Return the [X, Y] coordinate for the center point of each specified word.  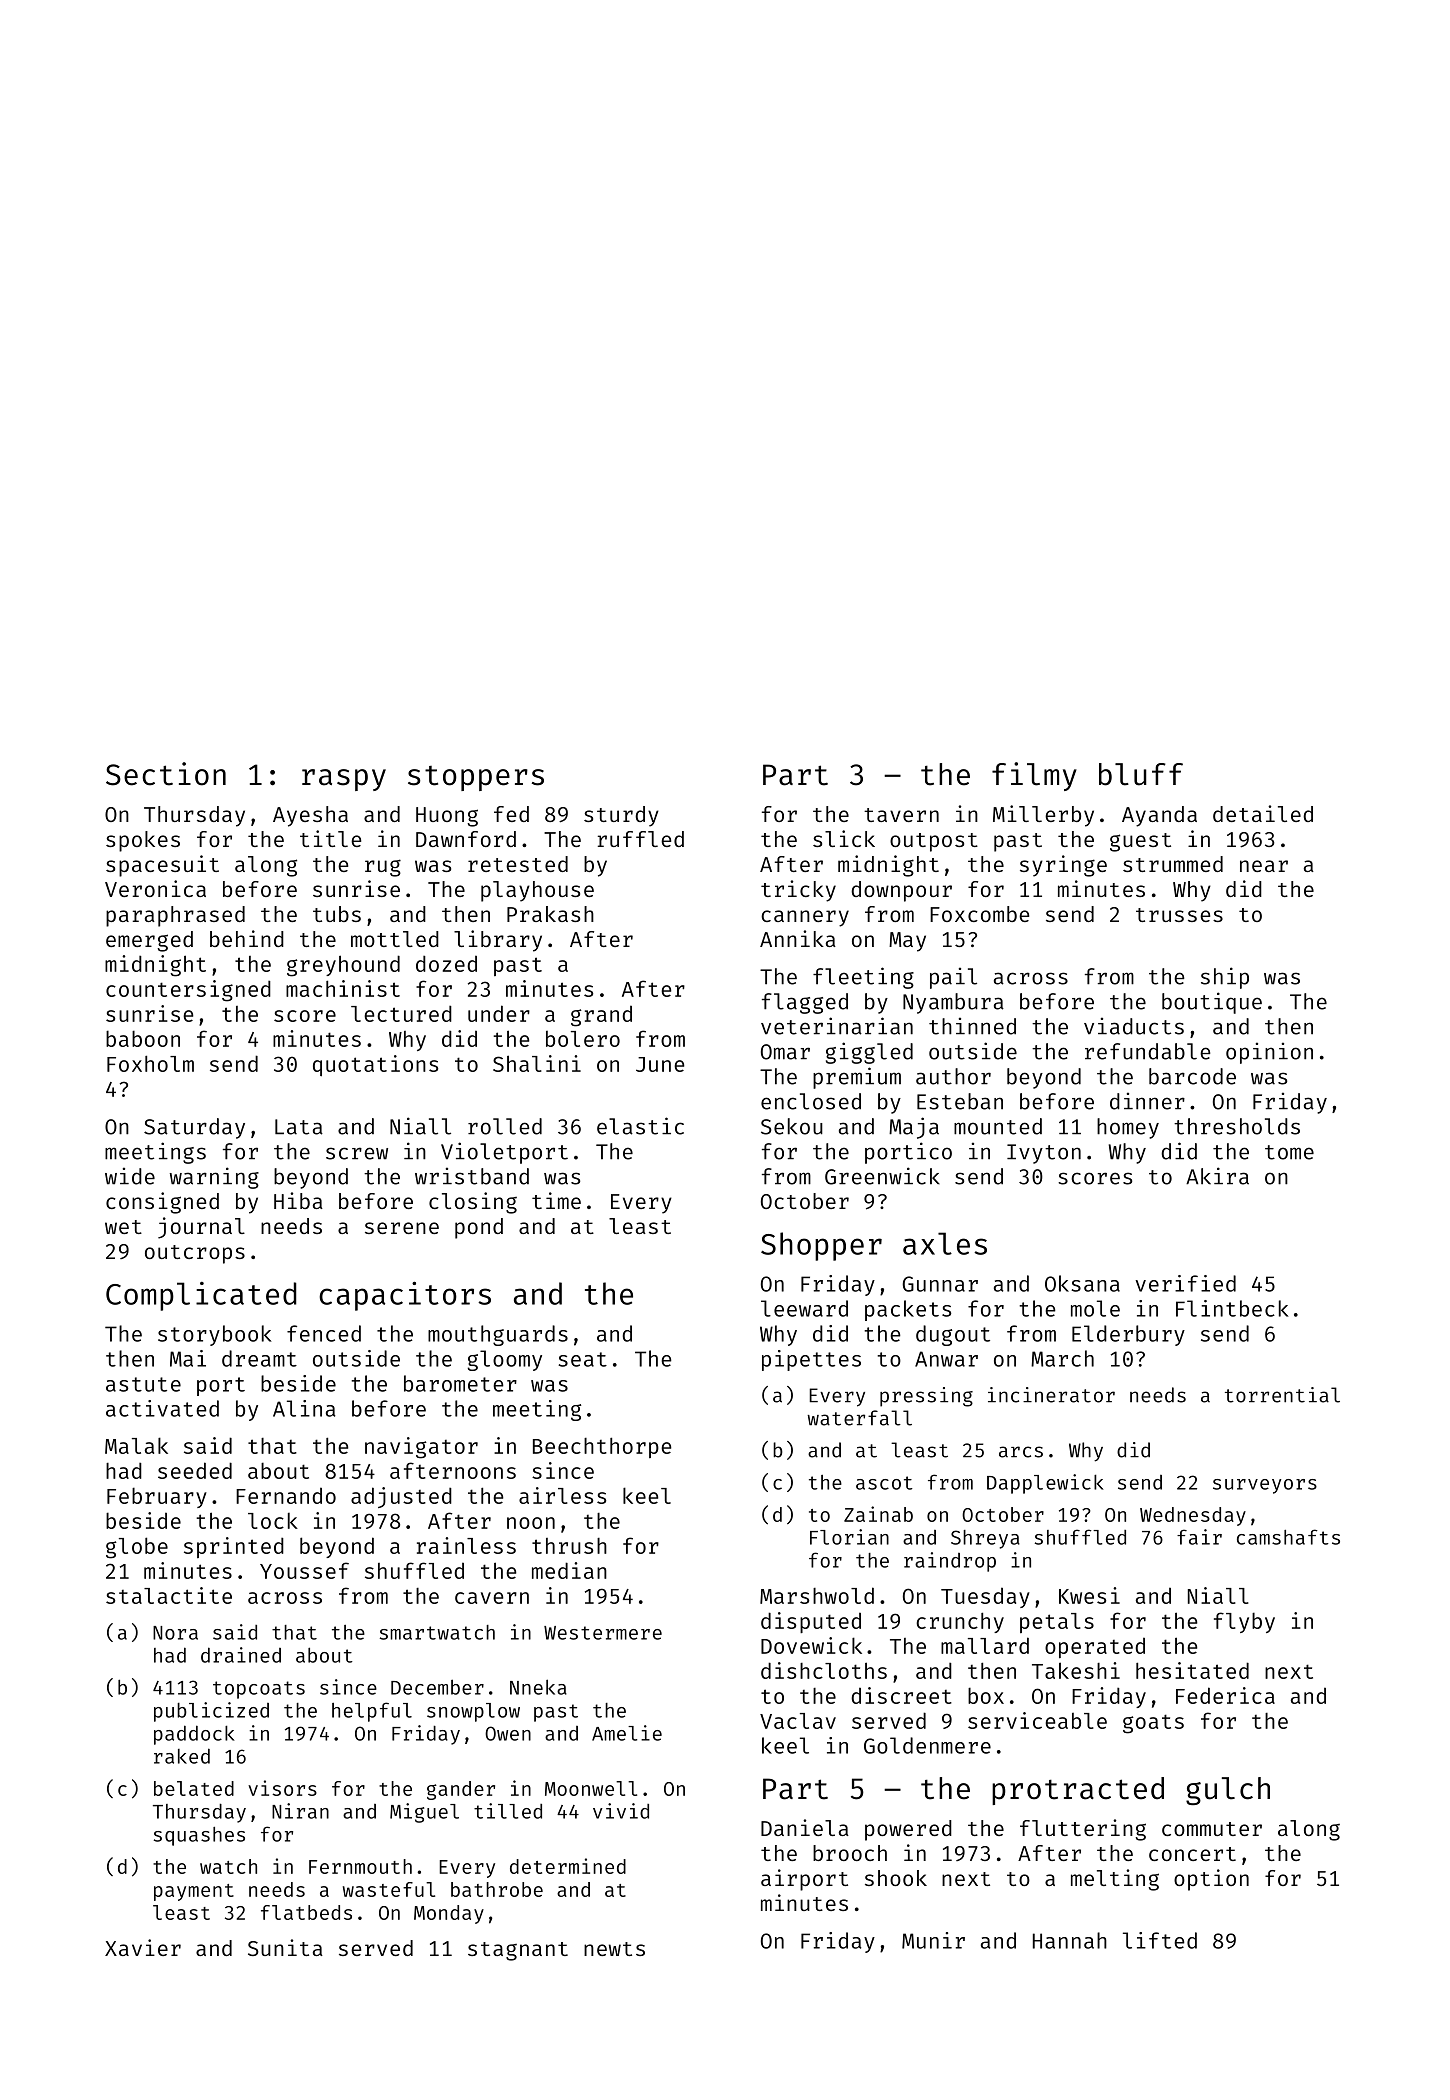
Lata [299, 1127]
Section [166, 774]
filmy [1034, 776]
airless [562, 1495]
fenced [324, 1333]
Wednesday [1193, 1516]
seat [582, 1359]
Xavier [143, 1947]
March [1062, 1358]
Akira [1217, 1176]
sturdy [621, 816]
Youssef [304, 1570]
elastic [640, 1126]
